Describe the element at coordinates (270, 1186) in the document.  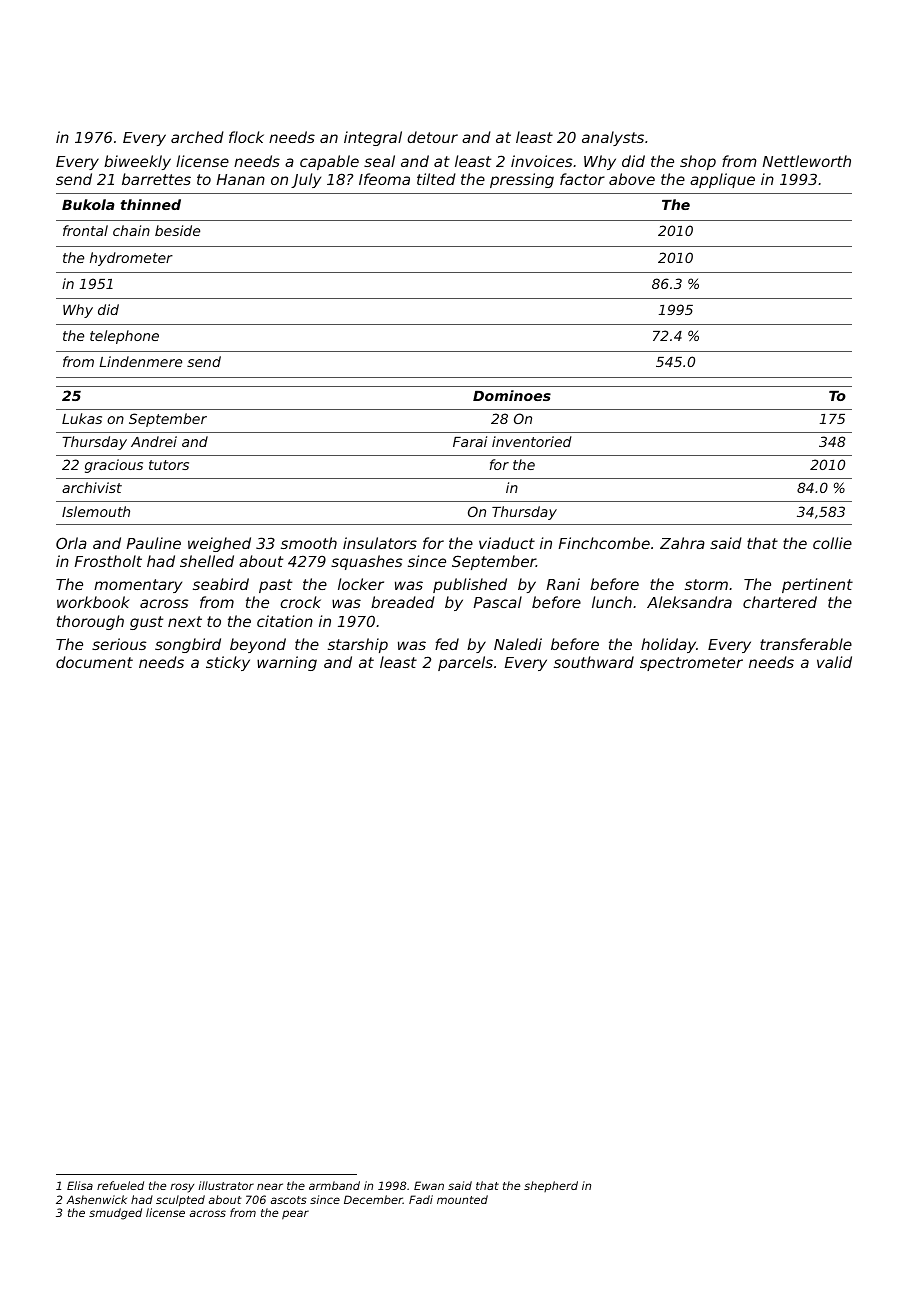
I see `near` at that location.
